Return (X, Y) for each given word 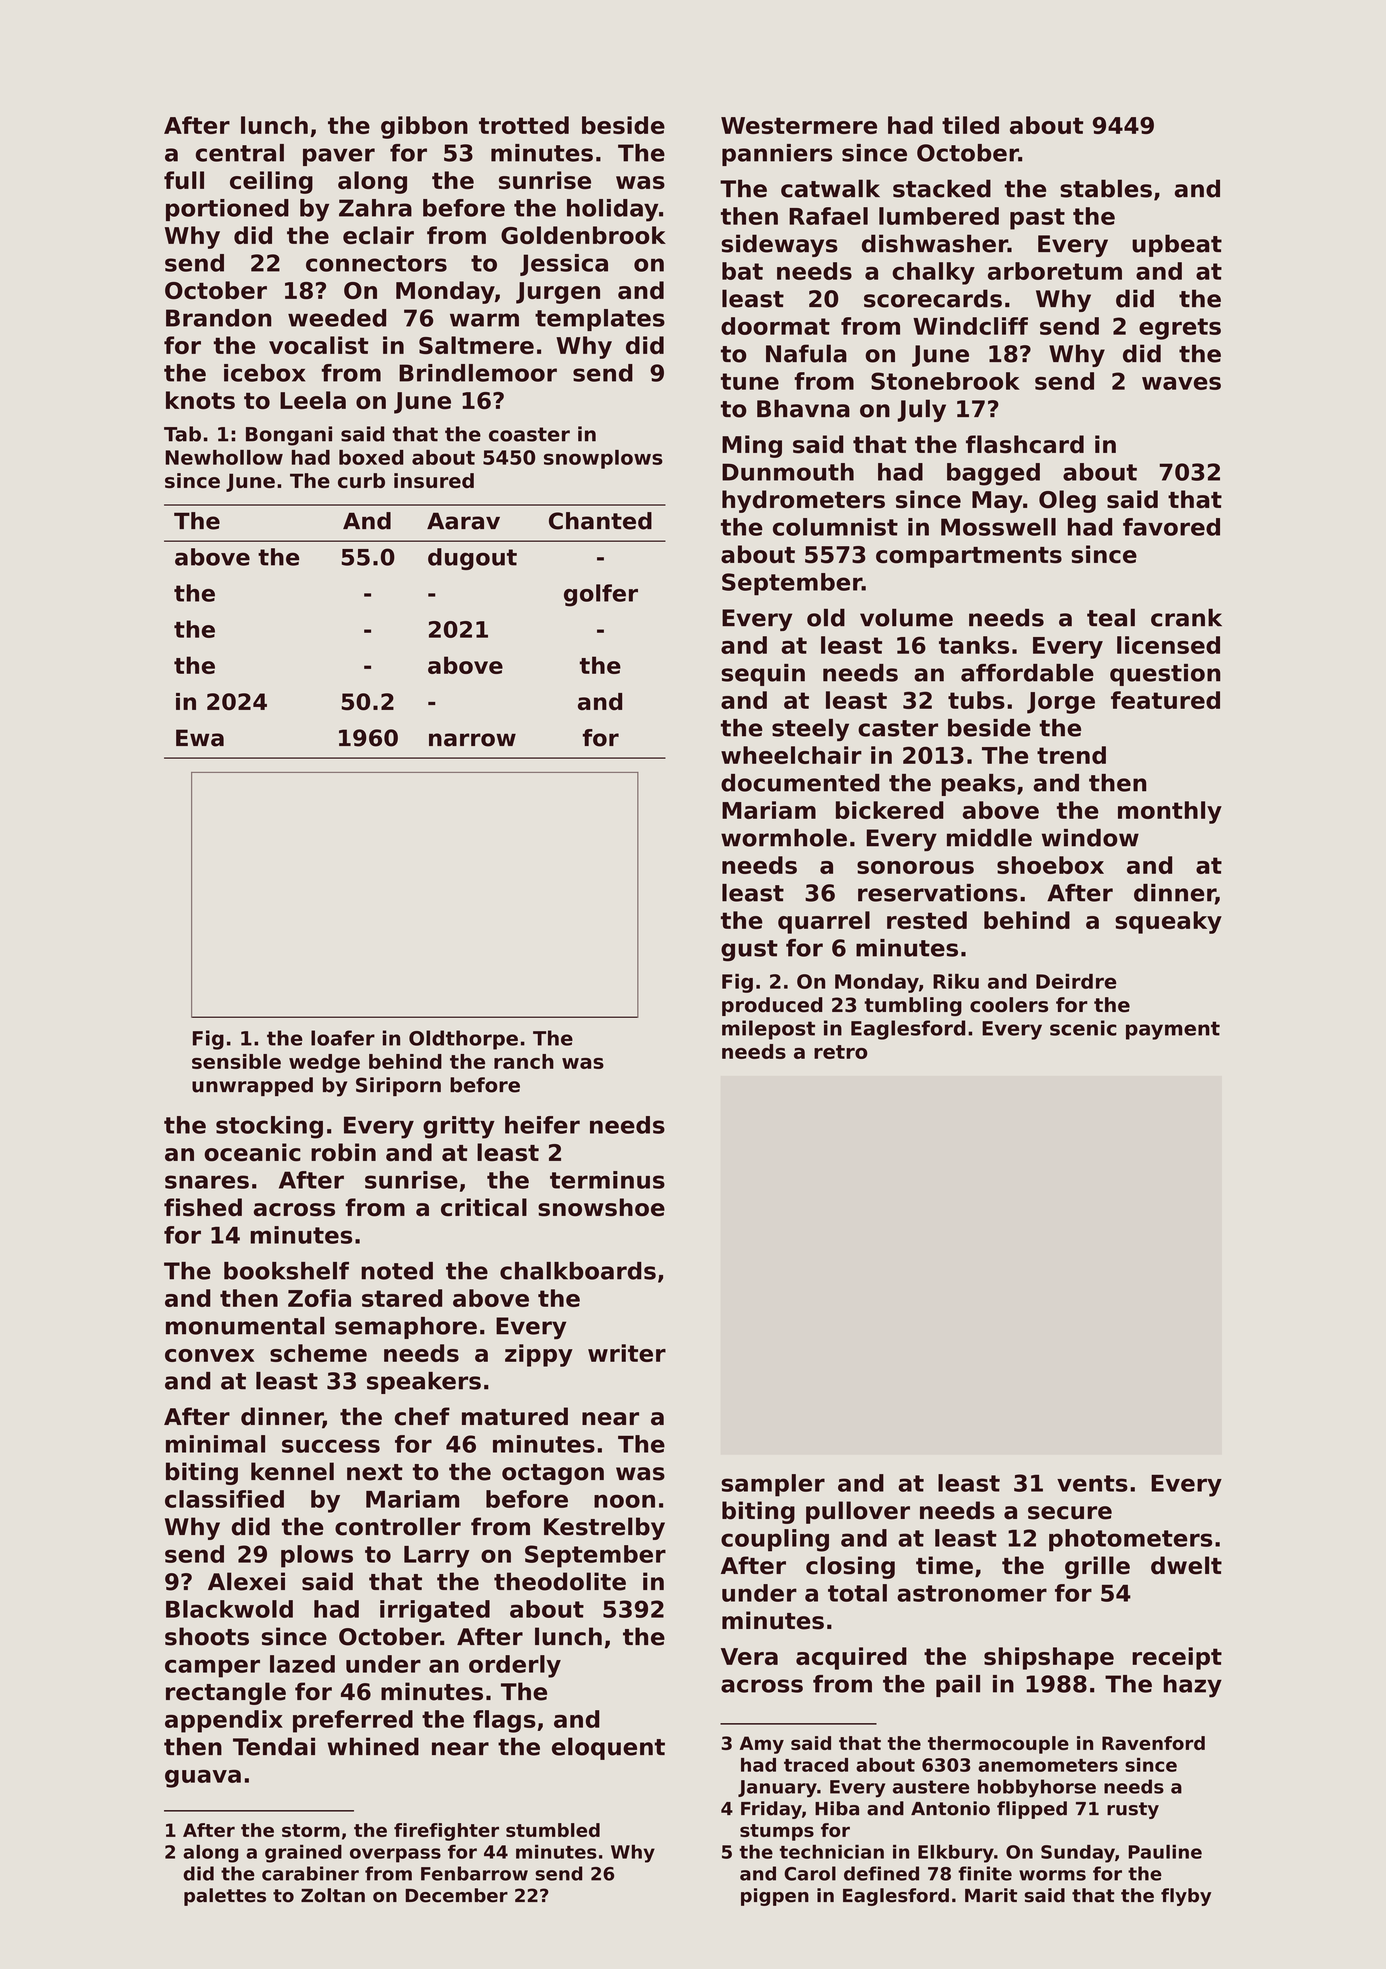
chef (422, 1416)
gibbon (424, 127)
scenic (1083, 1028)
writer (627, 1353)
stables (1106, 188)
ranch (524, 1061)
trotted (524, 125)
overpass (395, 1855)
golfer (601, 595)
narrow (472, 740)
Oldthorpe (463, 1040)
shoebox (1050, 865)
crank (1186, 617)
